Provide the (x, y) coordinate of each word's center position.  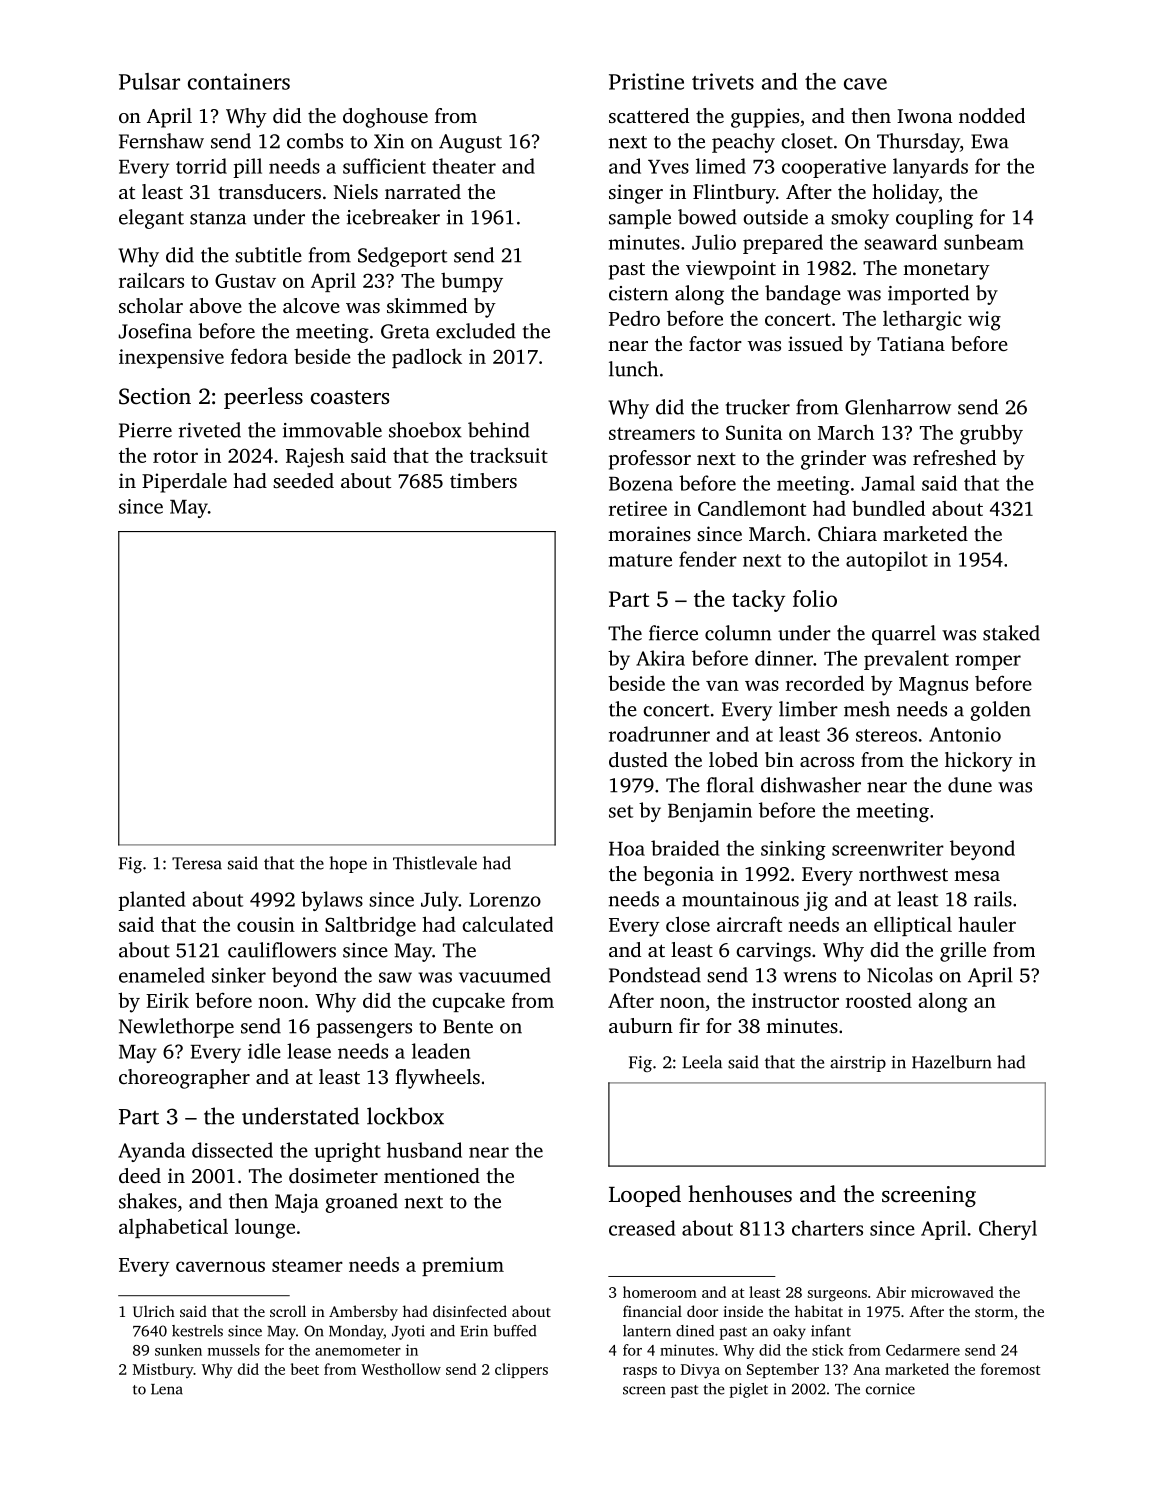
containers (239, 81)
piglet (748, 1390)
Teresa (197, 863)
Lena (167, 1389)
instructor (795, 1000)
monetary (946, 271)
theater (464, 166)
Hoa (627, 849)
